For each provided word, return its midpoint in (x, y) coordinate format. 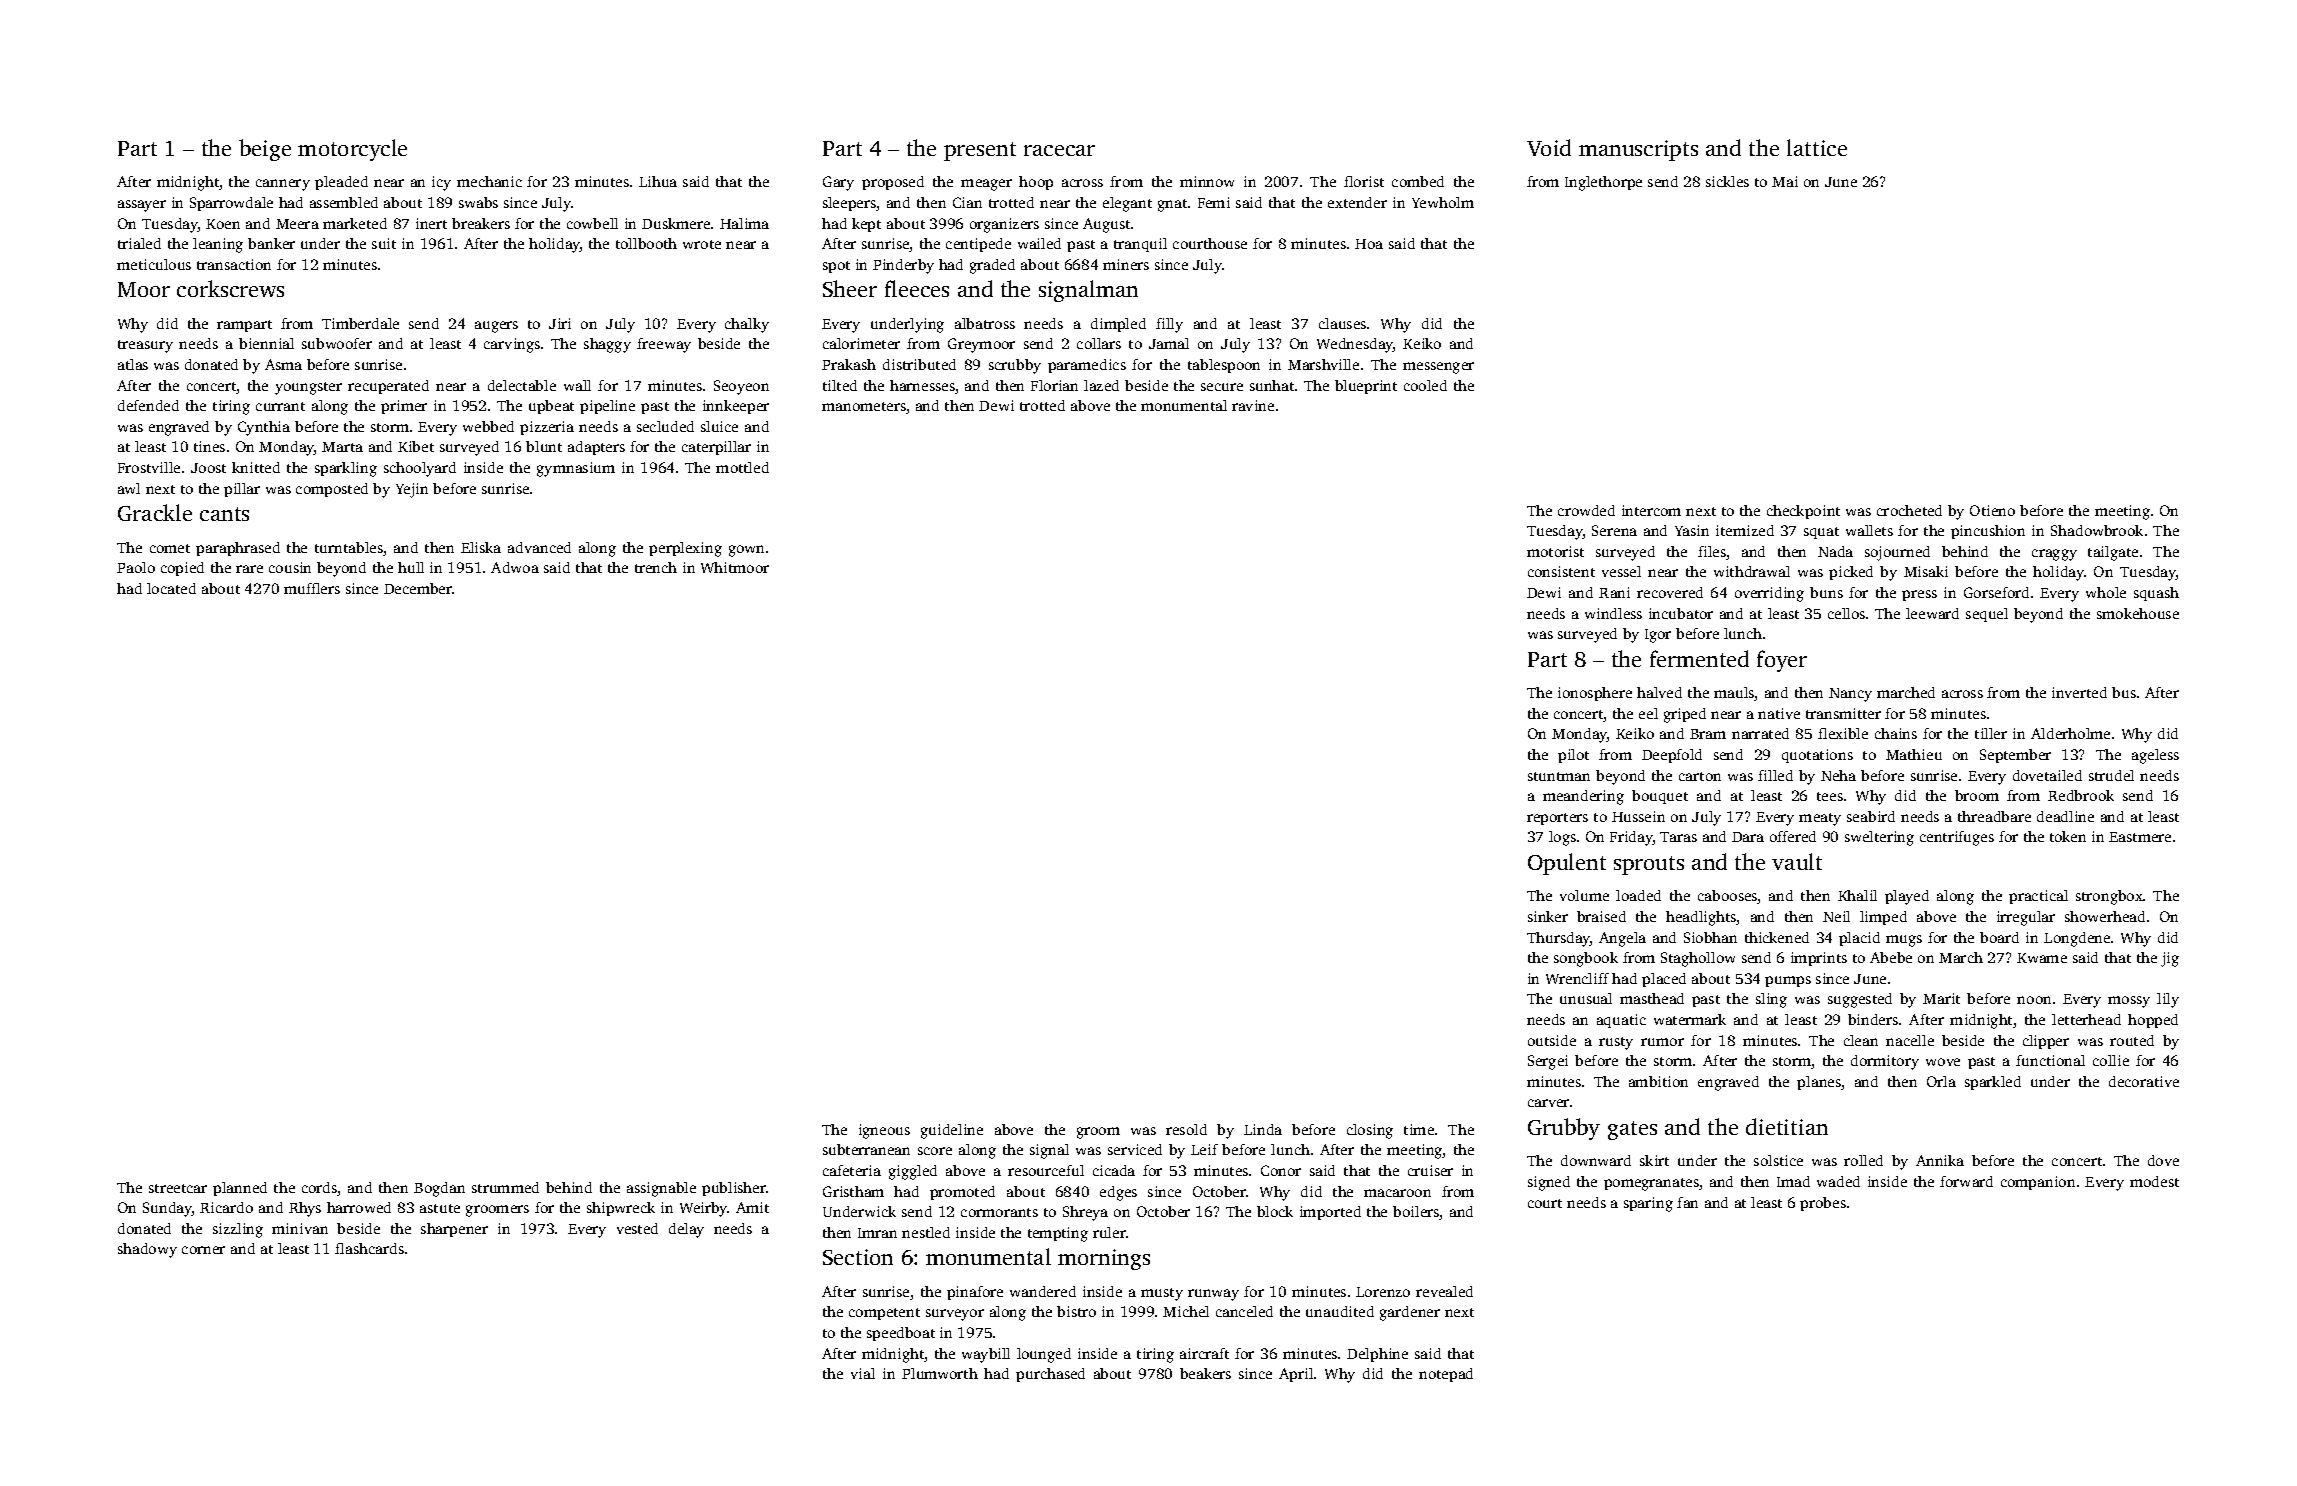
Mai (1785, 181)
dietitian (1787, 1126)
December (418, 588)
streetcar (178, 1188)
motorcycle (352, 150)
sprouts (1649, 865)
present (980, 151)
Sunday (167, 1209)
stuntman (1559, 776)
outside (1552, 1040)
